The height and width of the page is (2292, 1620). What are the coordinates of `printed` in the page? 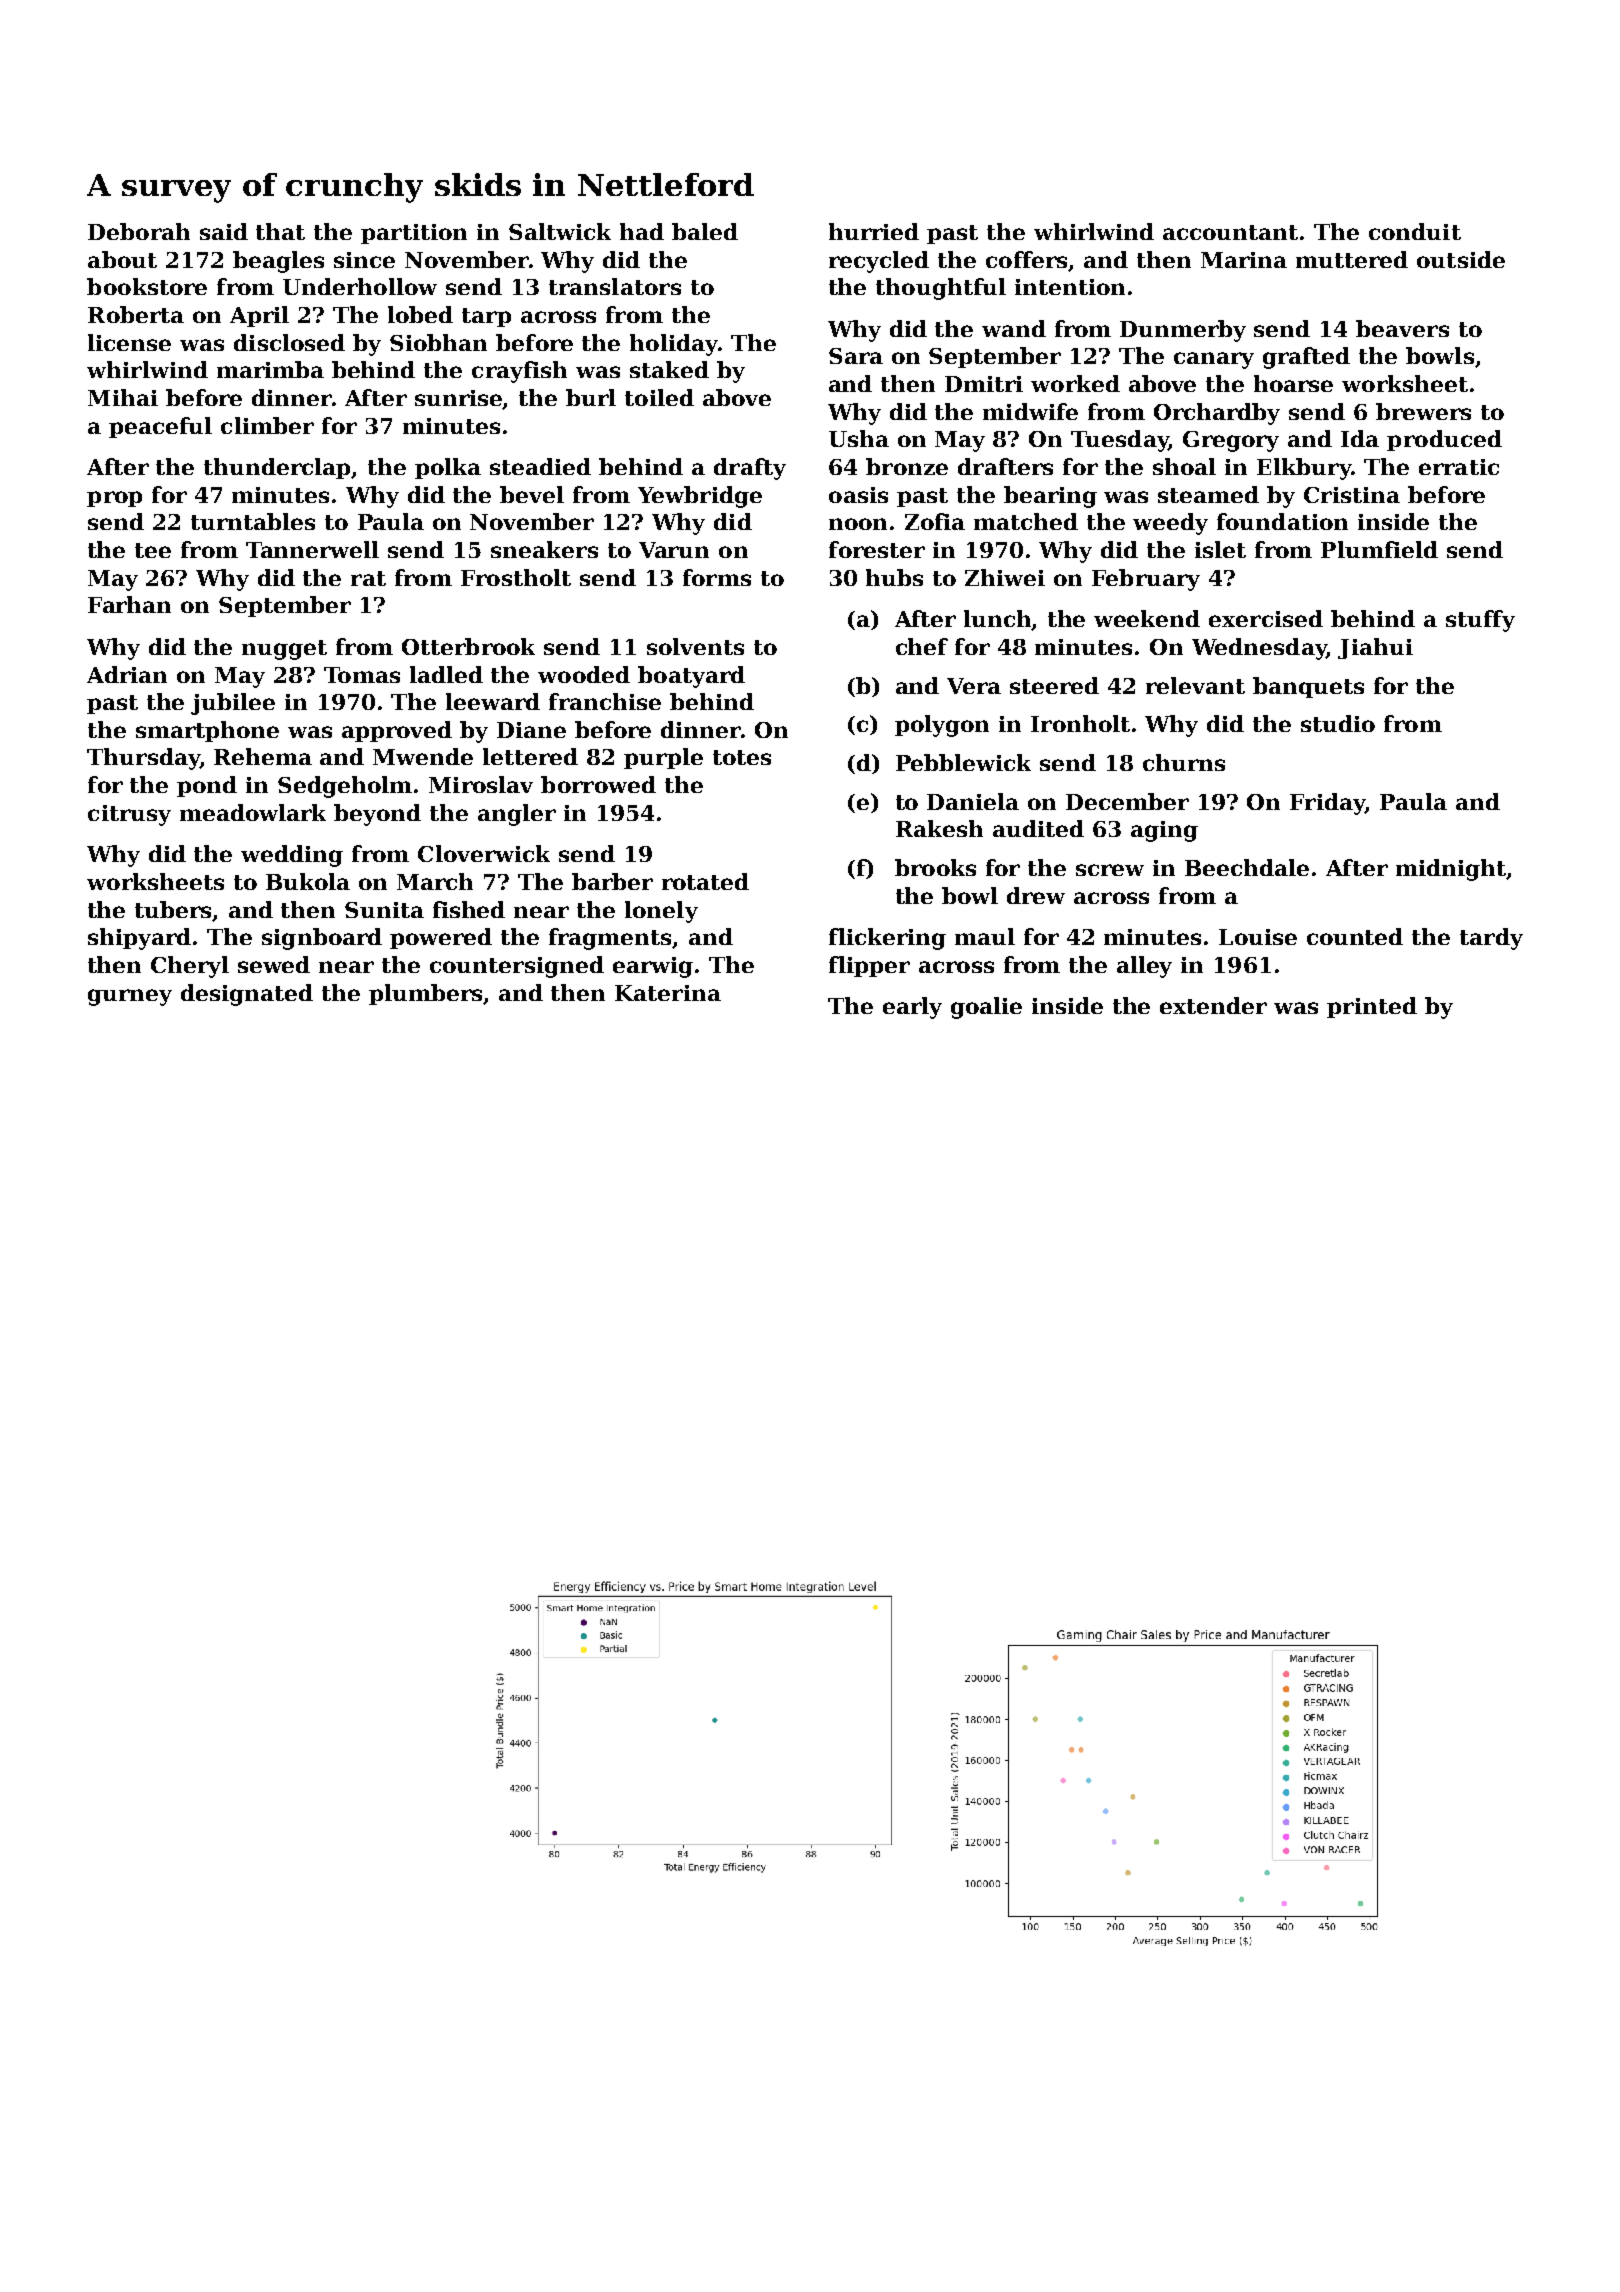 It's located at (1372, 1007).
